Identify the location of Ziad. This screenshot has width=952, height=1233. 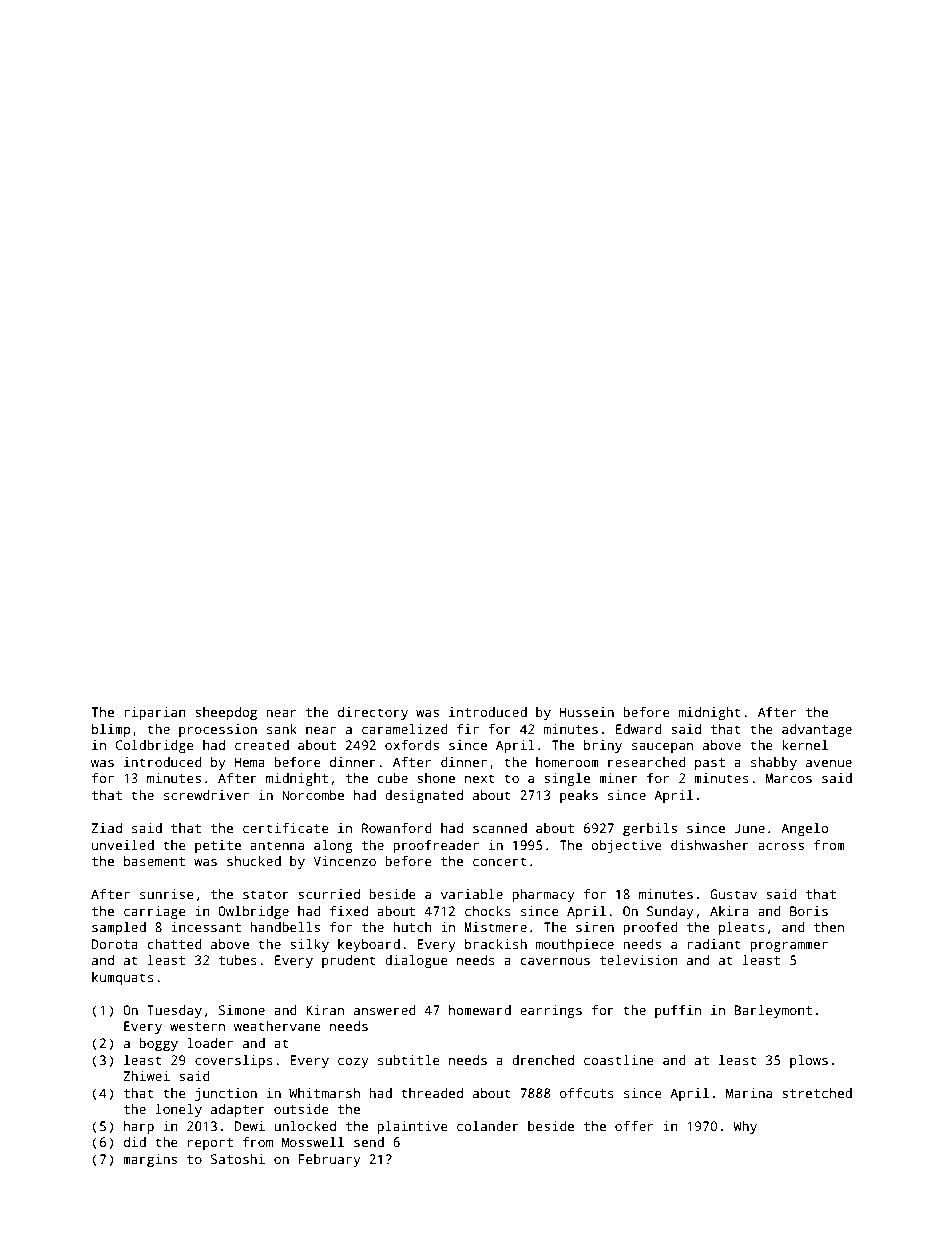
(106, 828).
